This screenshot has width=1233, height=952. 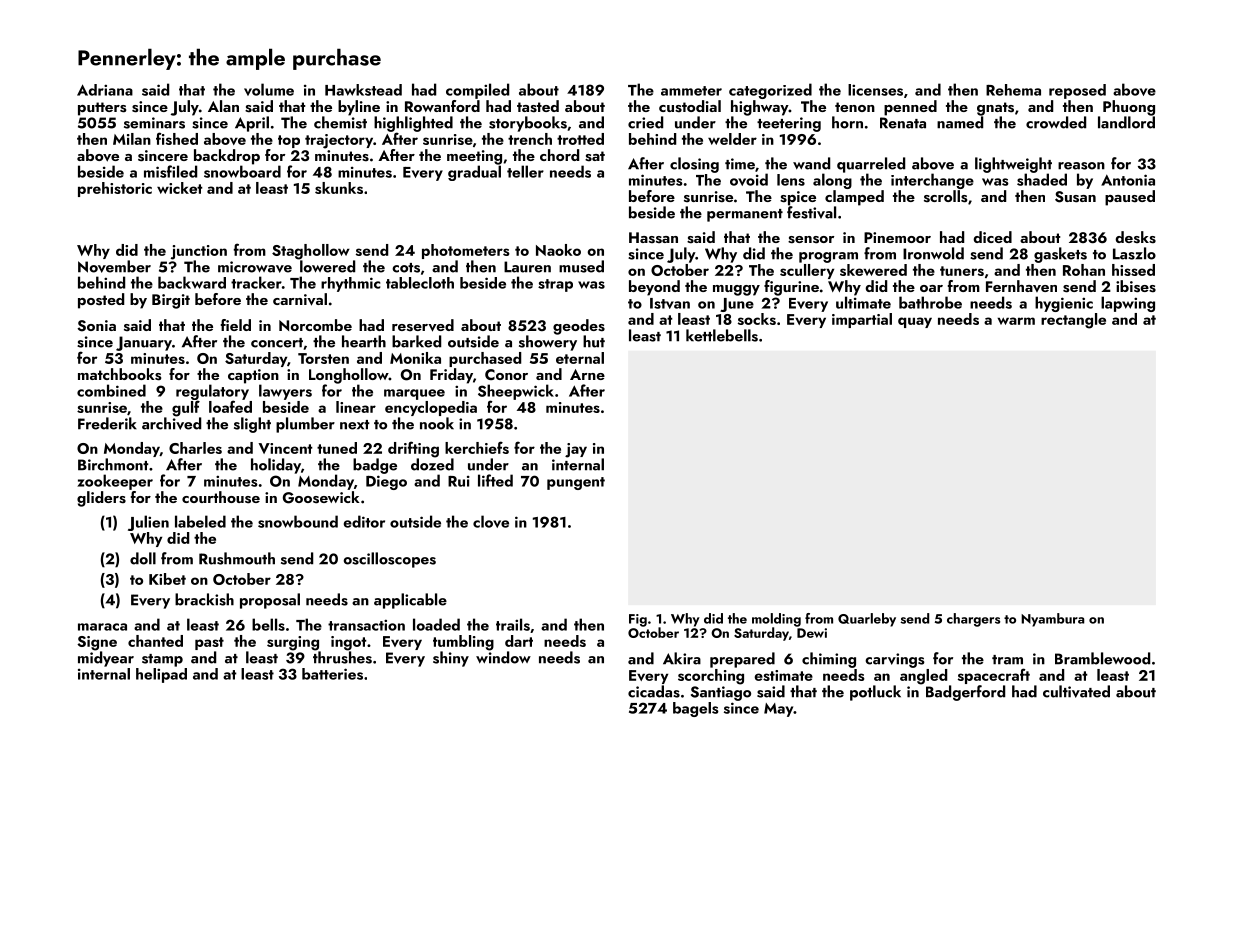 What do you see at coordinates (513, 624) in the screenshot?
I see `trails` at bounding box center [513, 624].
